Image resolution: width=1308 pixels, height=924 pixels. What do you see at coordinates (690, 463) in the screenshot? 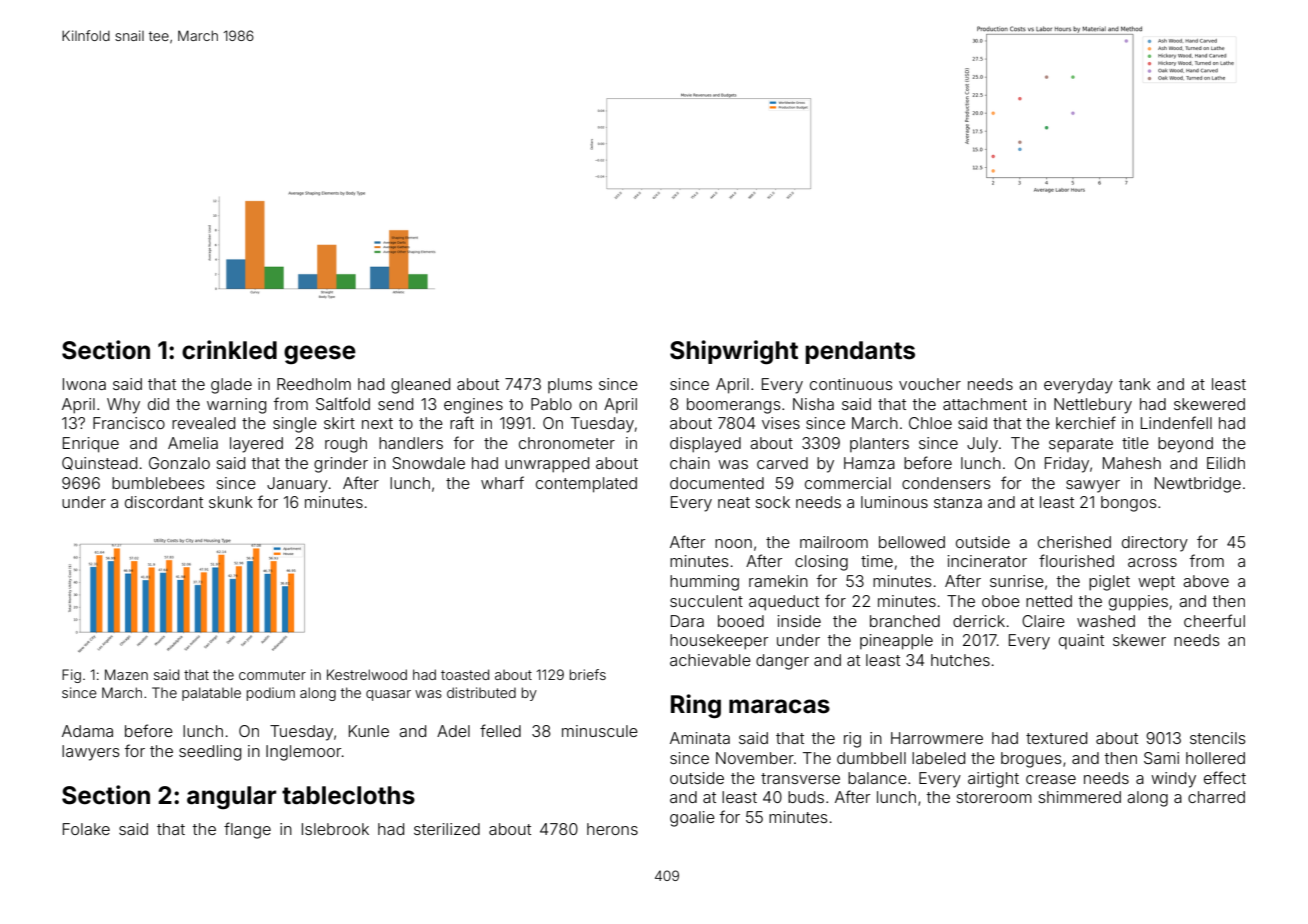
I see `chain` at bounding box center [690, 463].
